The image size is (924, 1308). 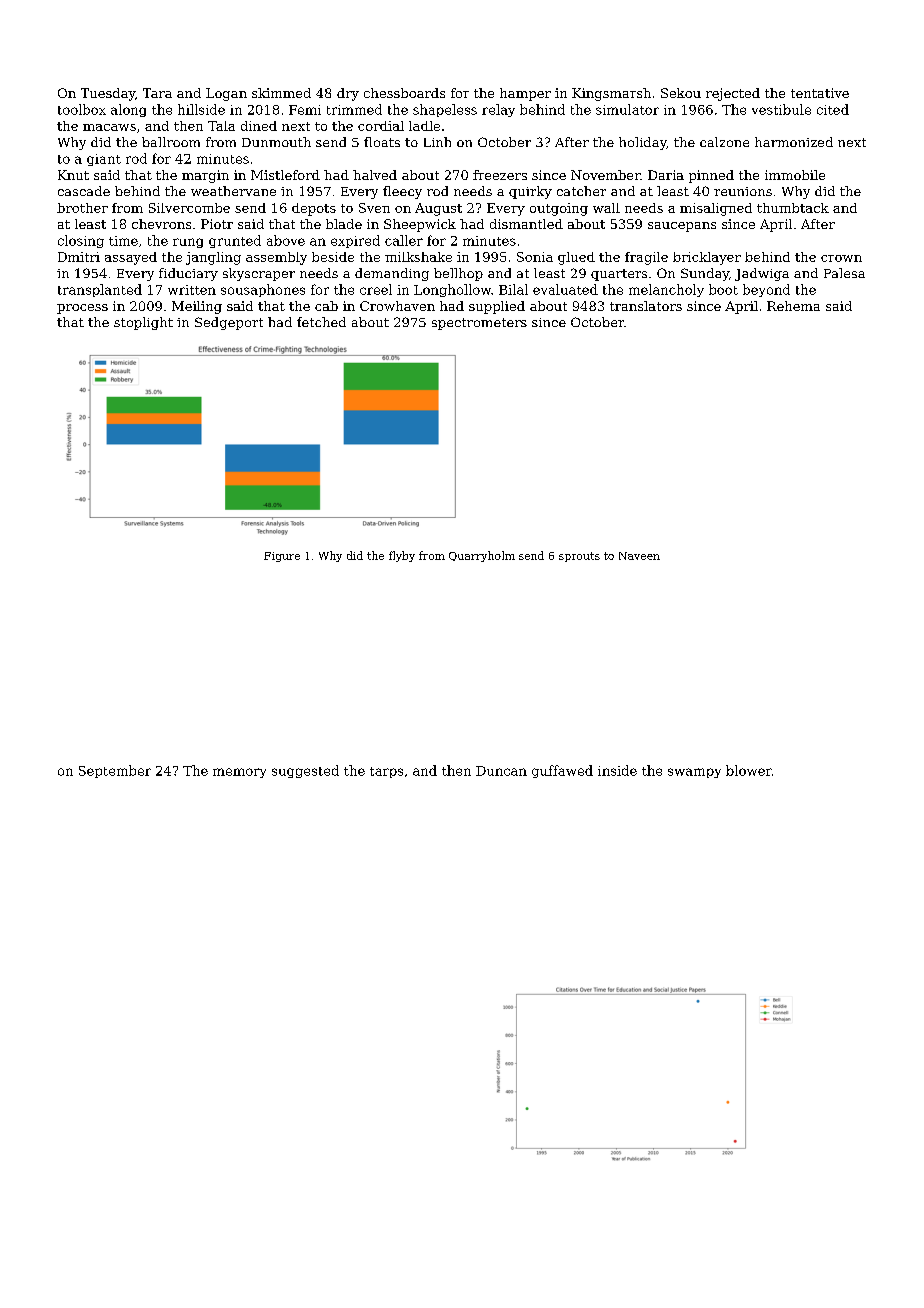 What do you see at coordinates (646, 306) in the image?
I see `translators` at bounding box center [646, 306].
